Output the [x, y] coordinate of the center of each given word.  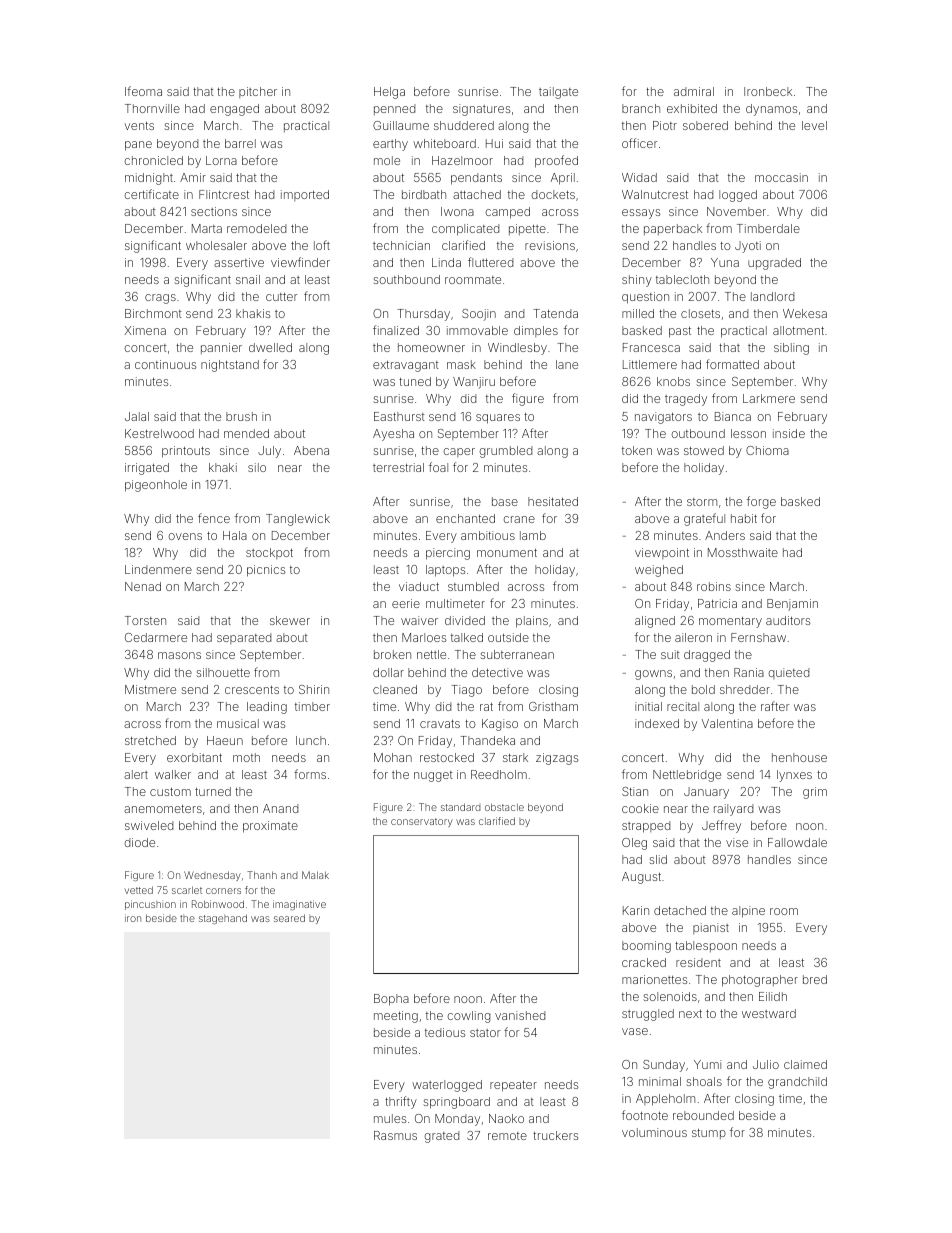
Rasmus [395, 1135]
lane [567, 364]
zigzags [557, 759]
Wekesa [805, 313]
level [814, 125]
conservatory [422, 822]
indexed [657, 723]
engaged [234, 110]
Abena [311, 450]
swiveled [149, 825]
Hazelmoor [462, 160]
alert [136, 774]
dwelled [270, 347]
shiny [637, 281]
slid [658, 859]
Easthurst [399, 416]
